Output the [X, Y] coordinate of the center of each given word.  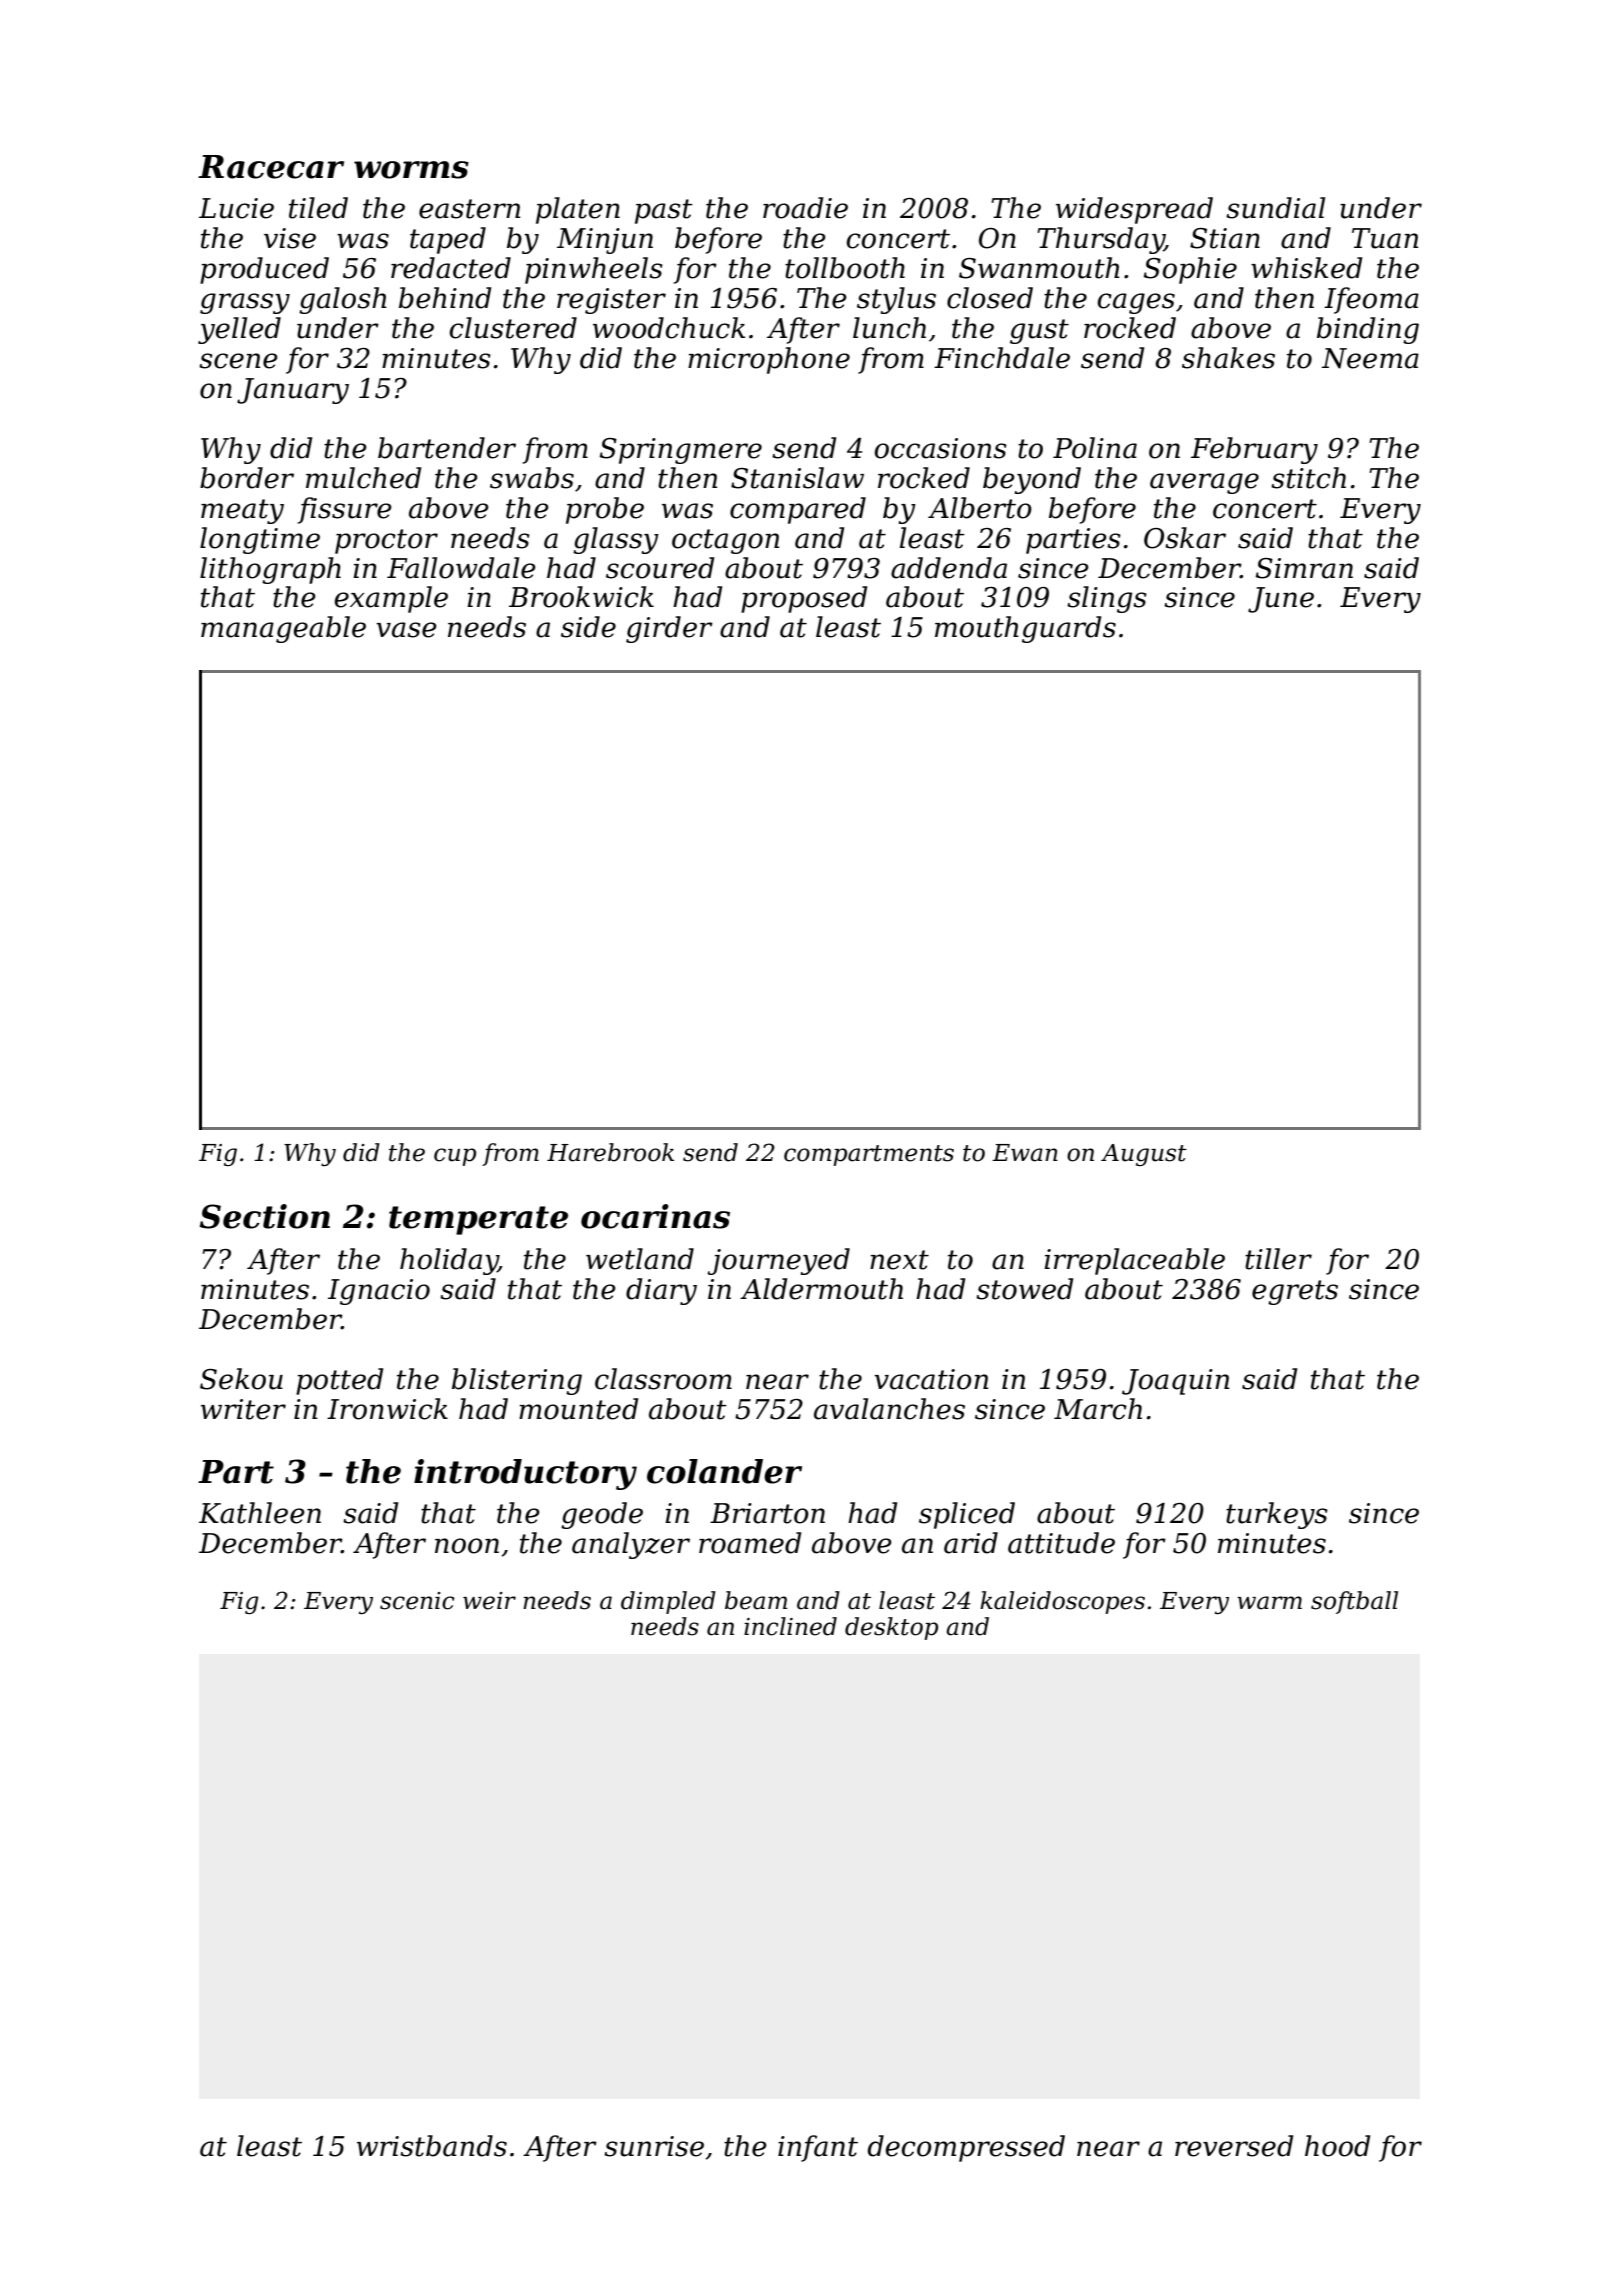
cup [455, 1157]
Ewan [1025, 1153]
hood [1337, 2146]
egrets [1295, 1292]
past [664, 211]
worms [411, 170]
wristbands [432, 2146]
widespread [1134, 210]
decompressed [966, 2148]
